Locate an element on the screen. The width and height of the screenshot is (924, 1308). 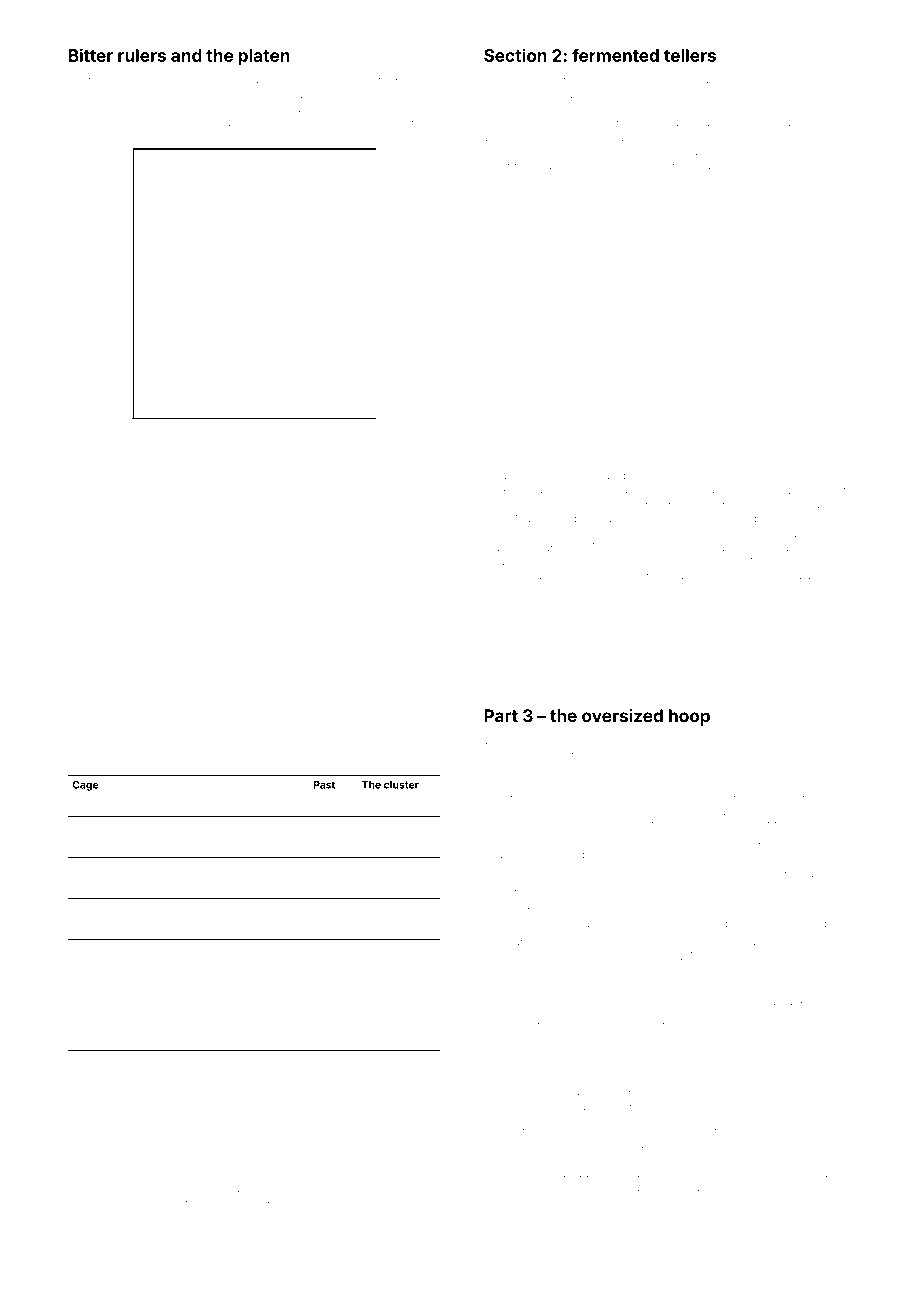
Palesa is located at coordinates (677, 1187).
